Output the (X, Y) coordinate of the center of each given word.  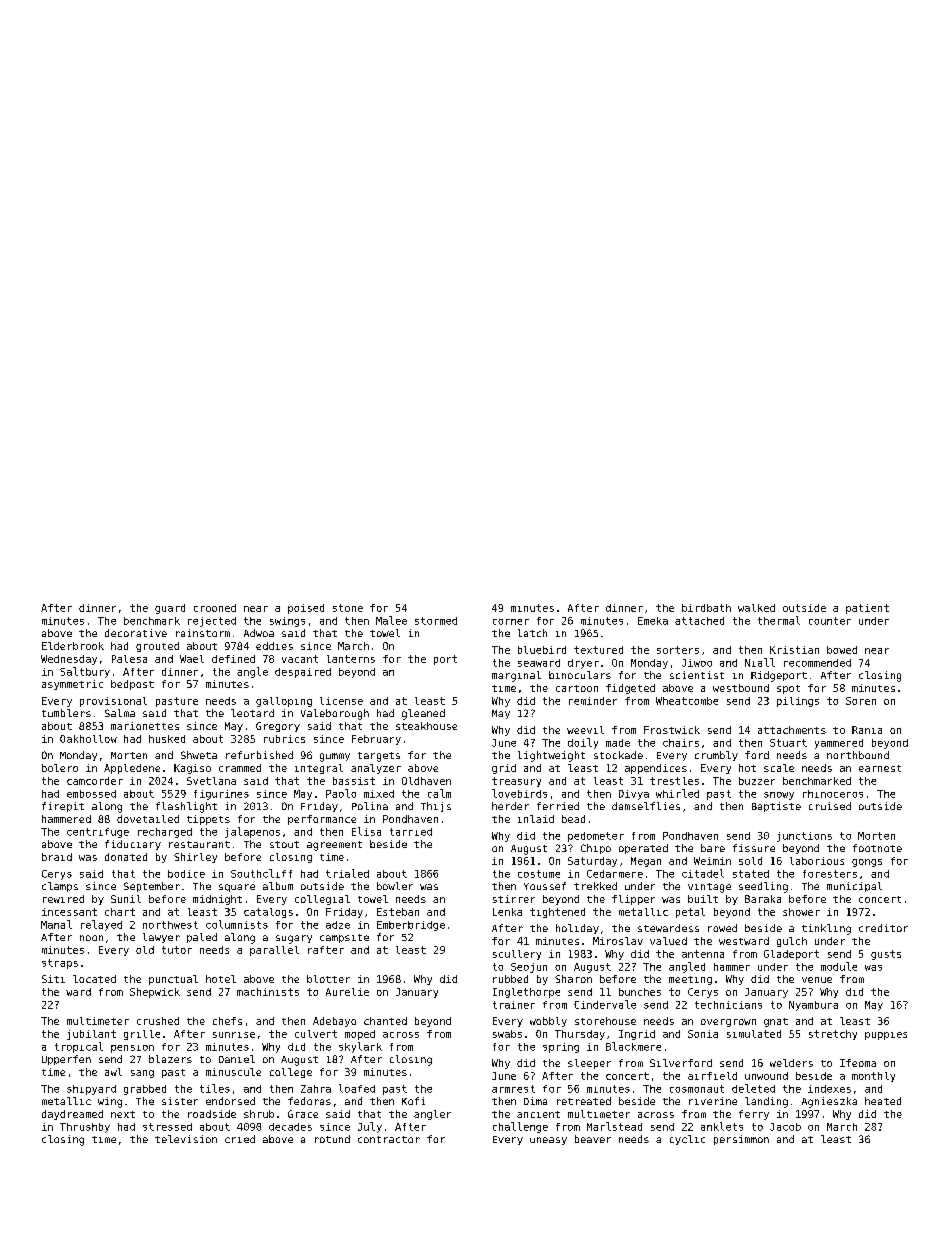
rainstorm (203, 633)
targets (379, 757)
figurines (221, 795)
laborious (817, 861)
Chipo (596, 849)
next (123, 1114)
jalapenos (252, 832)
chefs (227, 1021)
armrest (513, 1089)
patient (867, 609)
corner (511, 622)
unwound (766, 1076)
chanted (385, 1021)
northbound (858, 755)
